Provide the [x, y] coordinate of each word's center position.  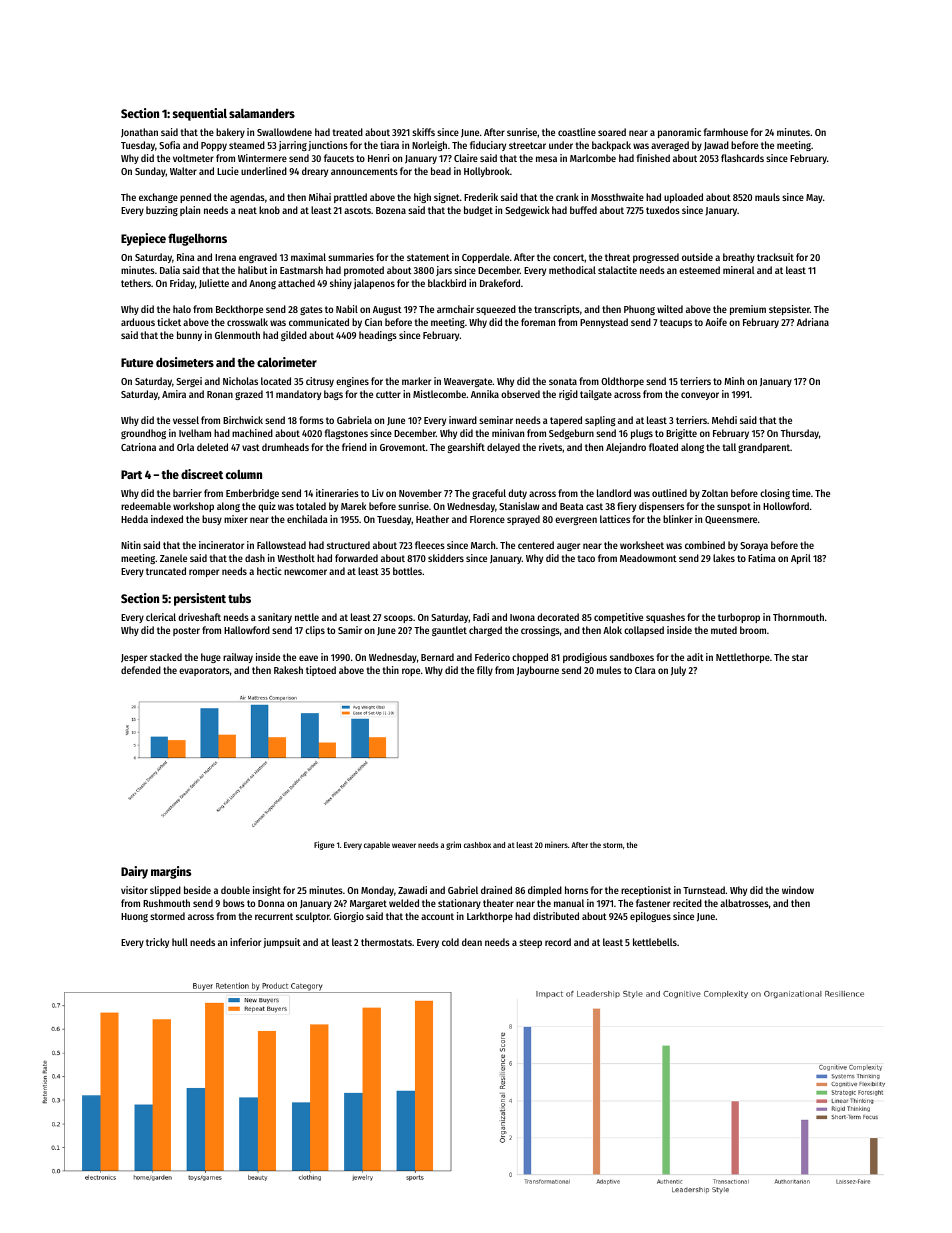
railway [238, 658]
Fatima [762, 558]
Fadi [481, 617]
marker [416, 381]
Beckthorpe [239, 310]
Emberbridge [252, 494]
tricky [157, 943]
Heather [432, 519]
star [800, 657]
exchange [158, 198]
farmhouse [726, 132]
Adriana [813, 322]
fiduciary [488, 146]
